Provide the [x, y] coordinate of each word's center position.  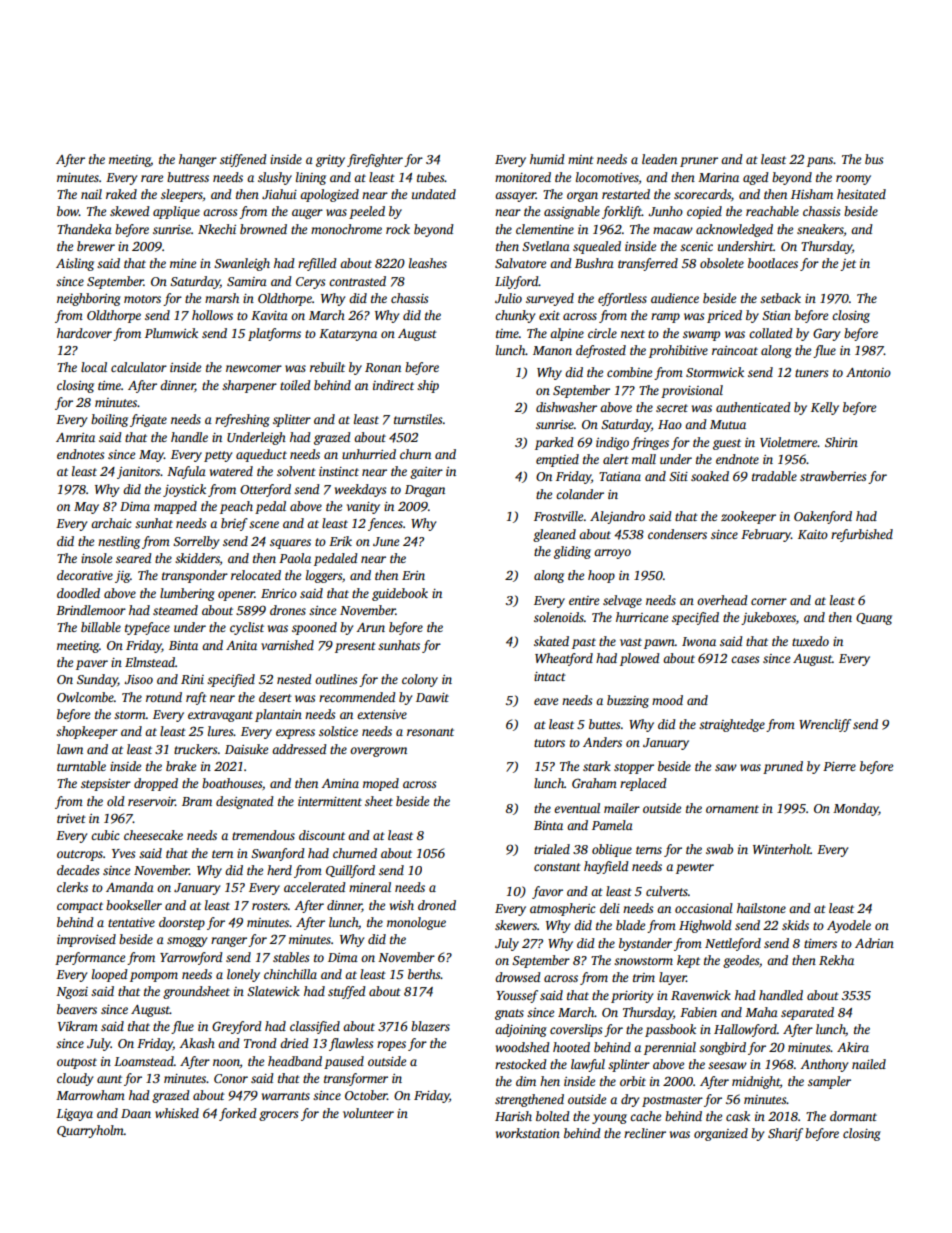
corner [769, 601]
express [295, 734]
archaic [111, 523]
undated [434, 194]
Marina [718, 177]
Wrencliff [825, 725]
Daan [136, 1113]
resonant [430, 732]
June [386, 541]
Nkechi [217, 229]
